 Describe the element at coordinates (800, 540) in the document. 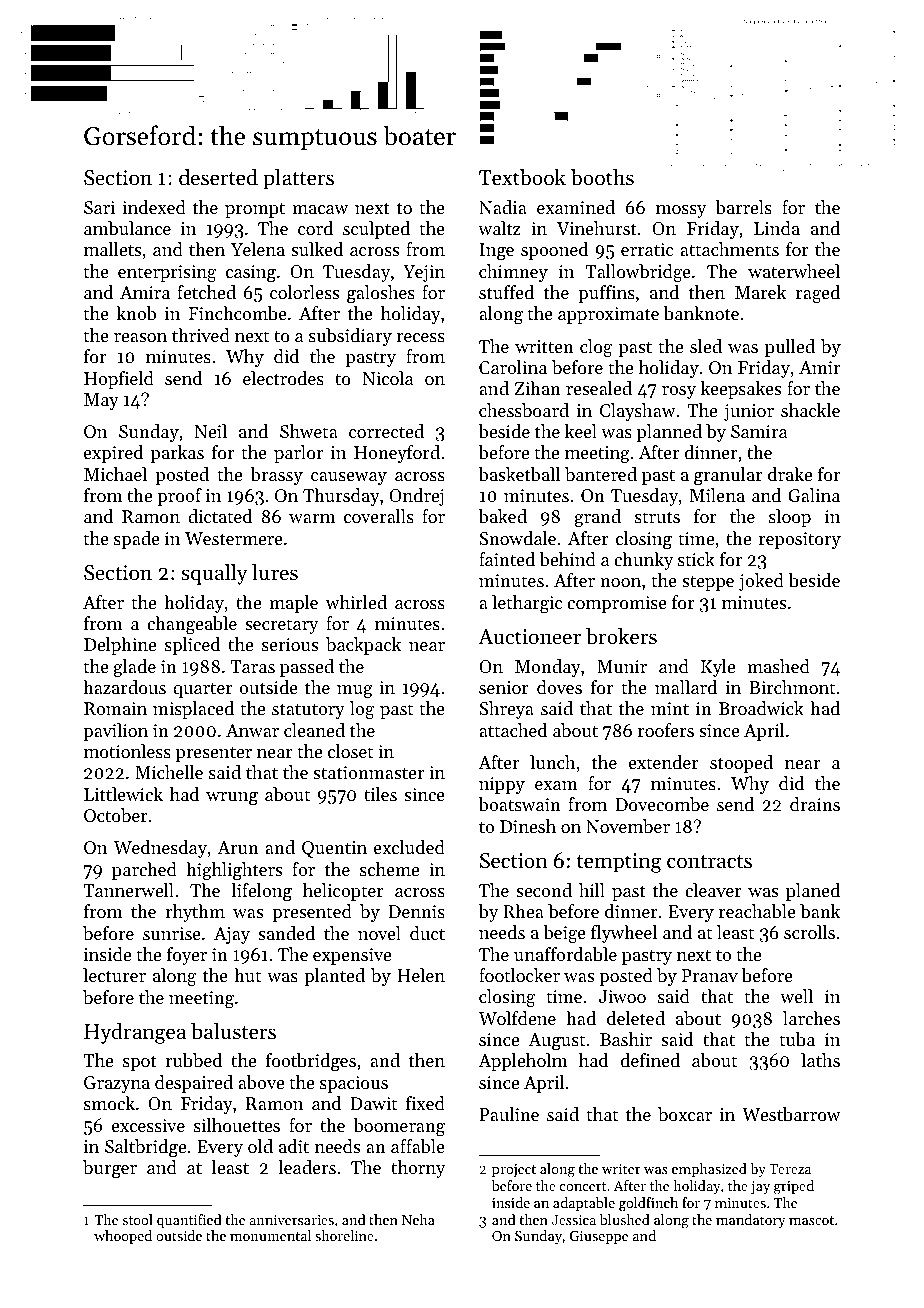

I see `repository` at that location.
